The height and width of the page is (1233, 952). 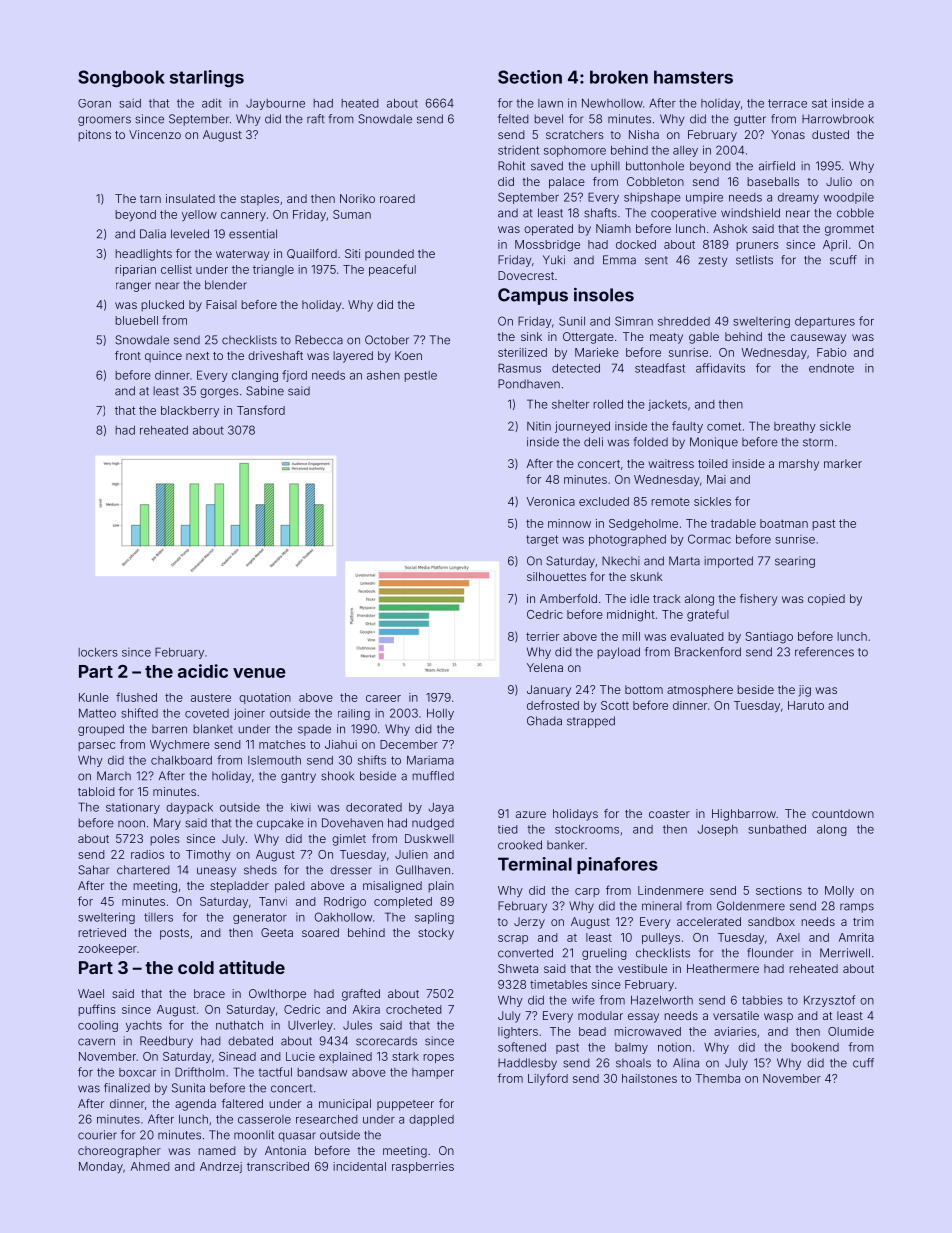 I want to click on Ahmed, so click(x=150, y=1166).
